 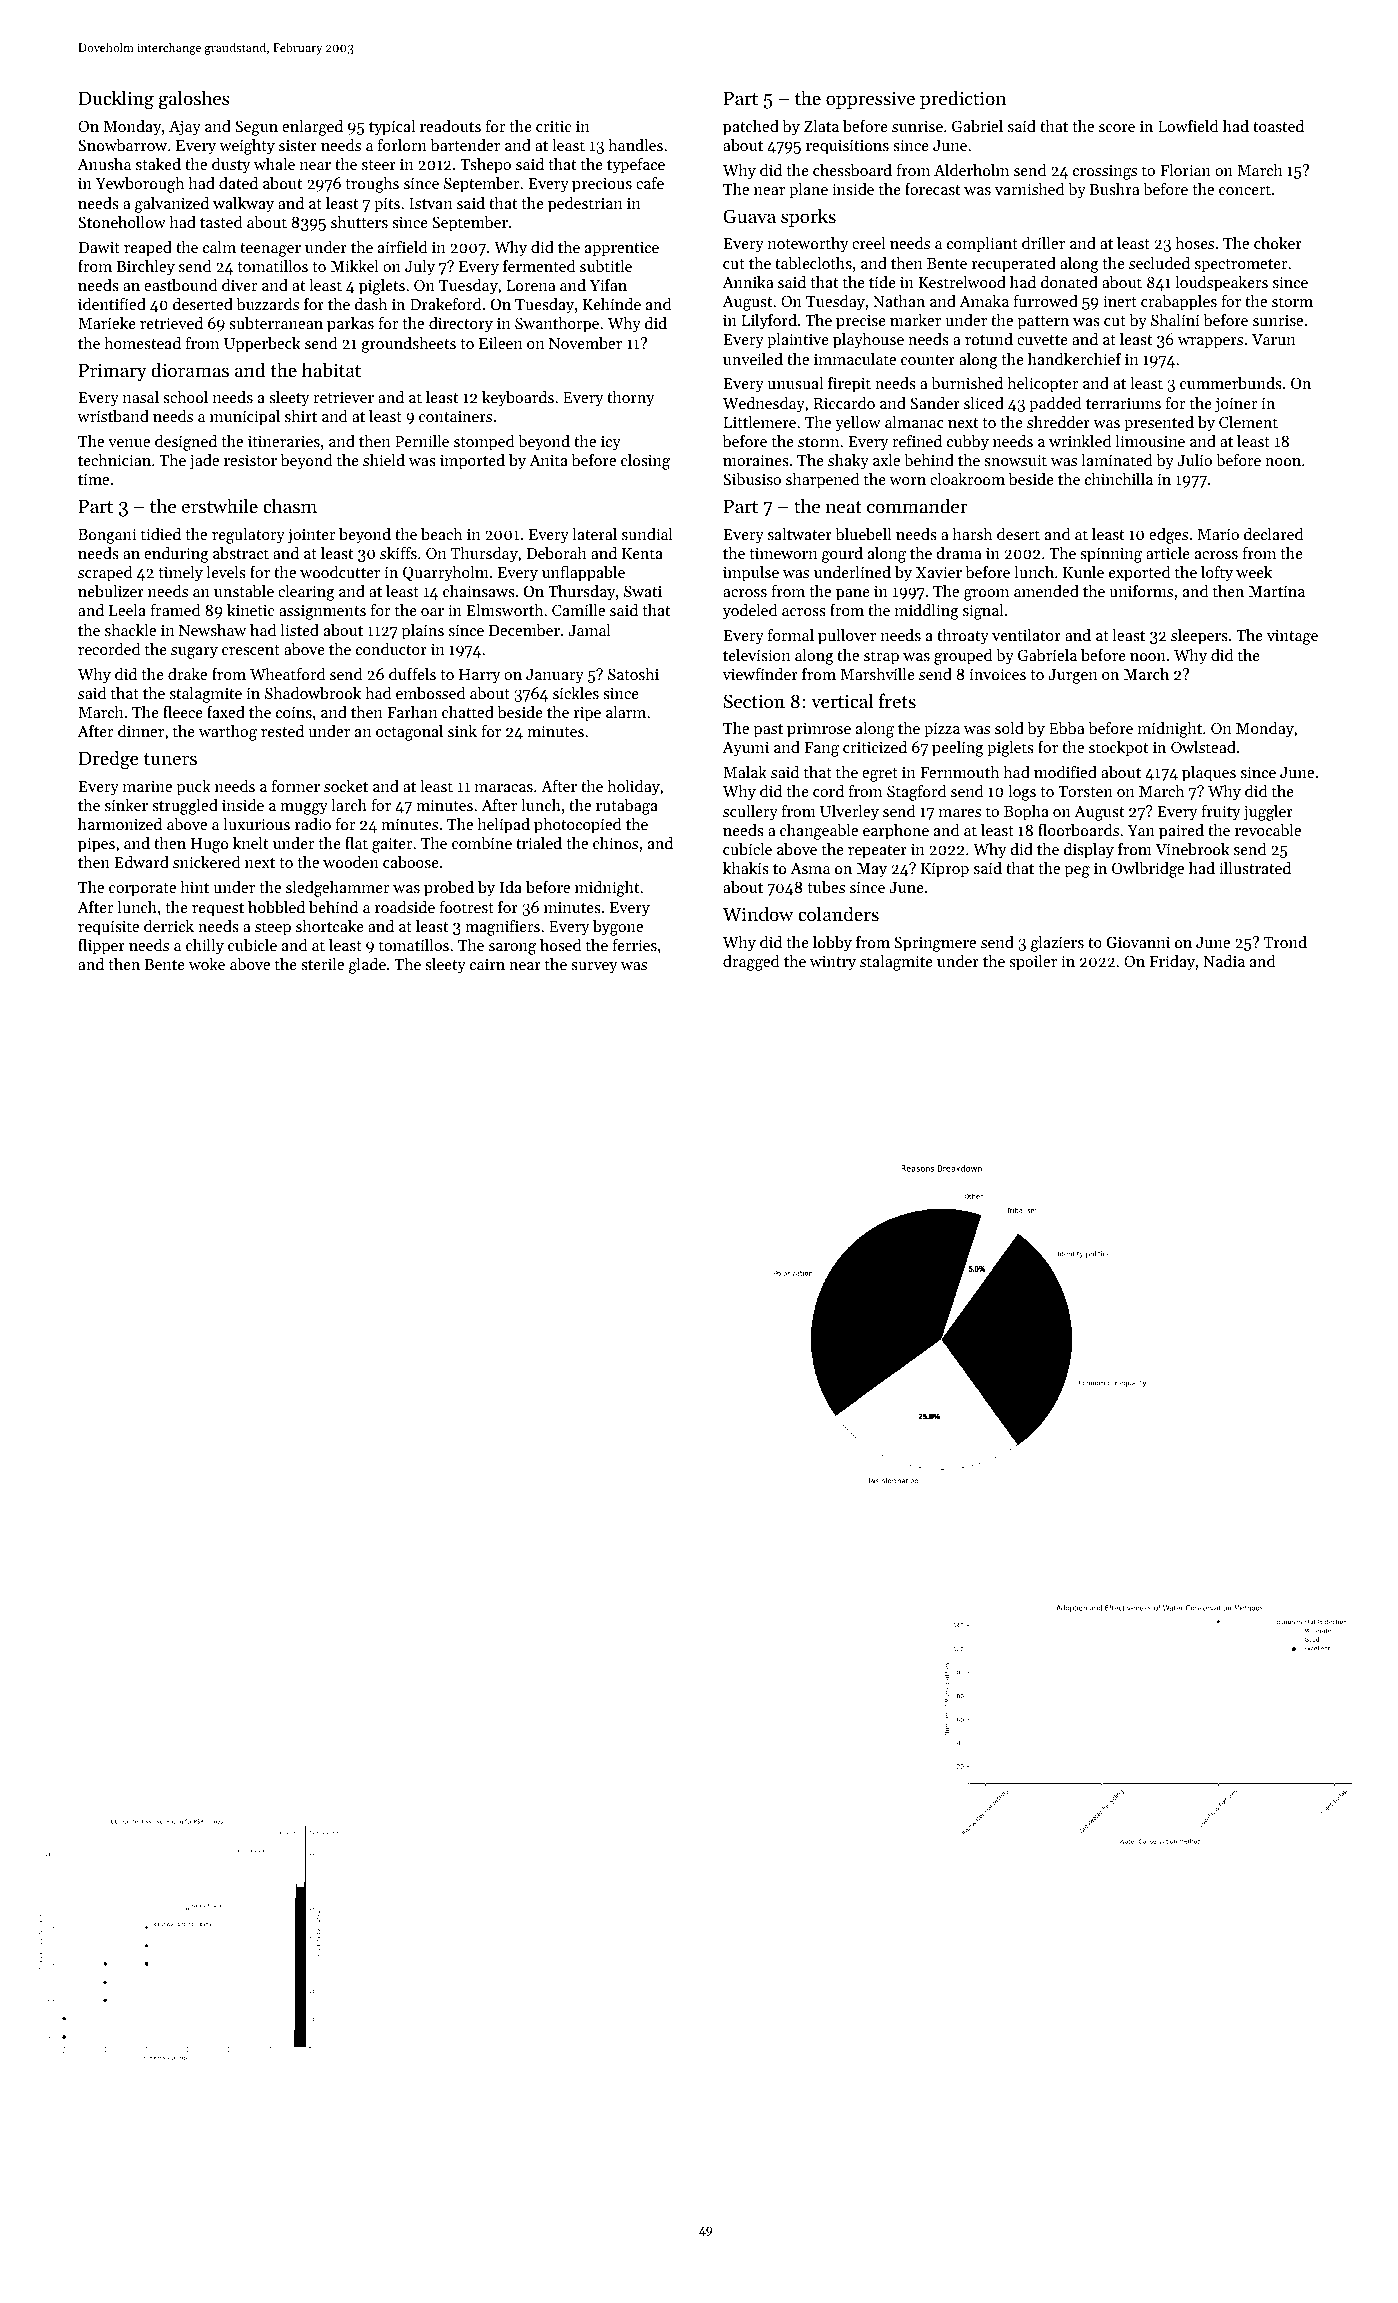 I want to click on Duckling, so click(x=116, y=100).
